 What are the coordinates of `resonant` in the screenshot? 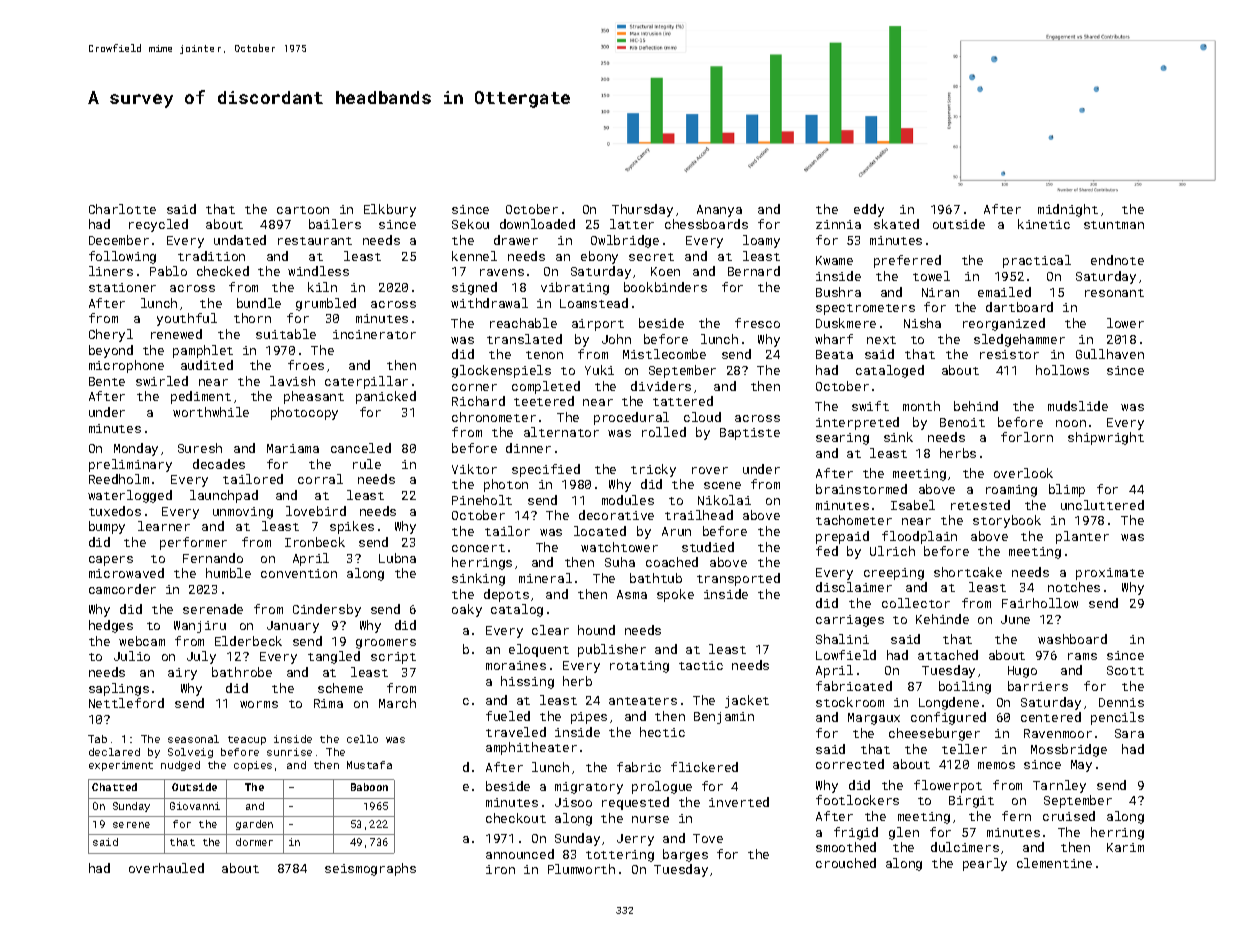 It's located at (1114, 293).
